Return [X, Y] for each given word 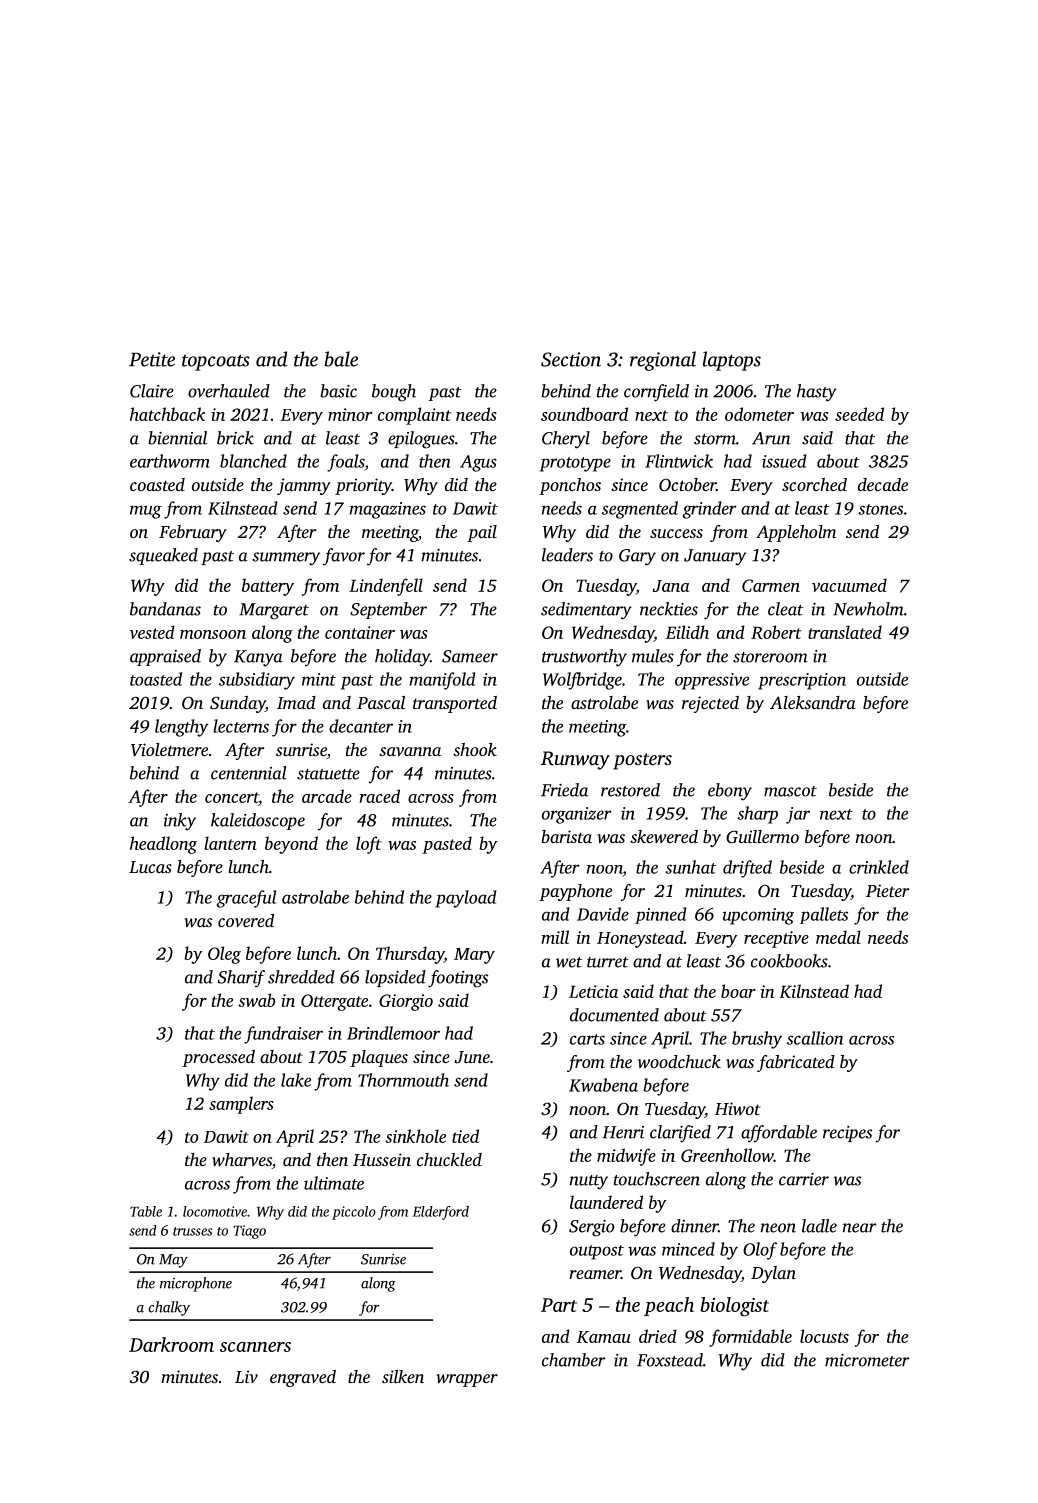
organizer [576, 815]
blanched [253, 461]
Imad [296, 702]
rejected [710, 704]
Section [571, 359]
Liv [246, 1376]
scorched [814, 484]
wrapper [467, 1380]
